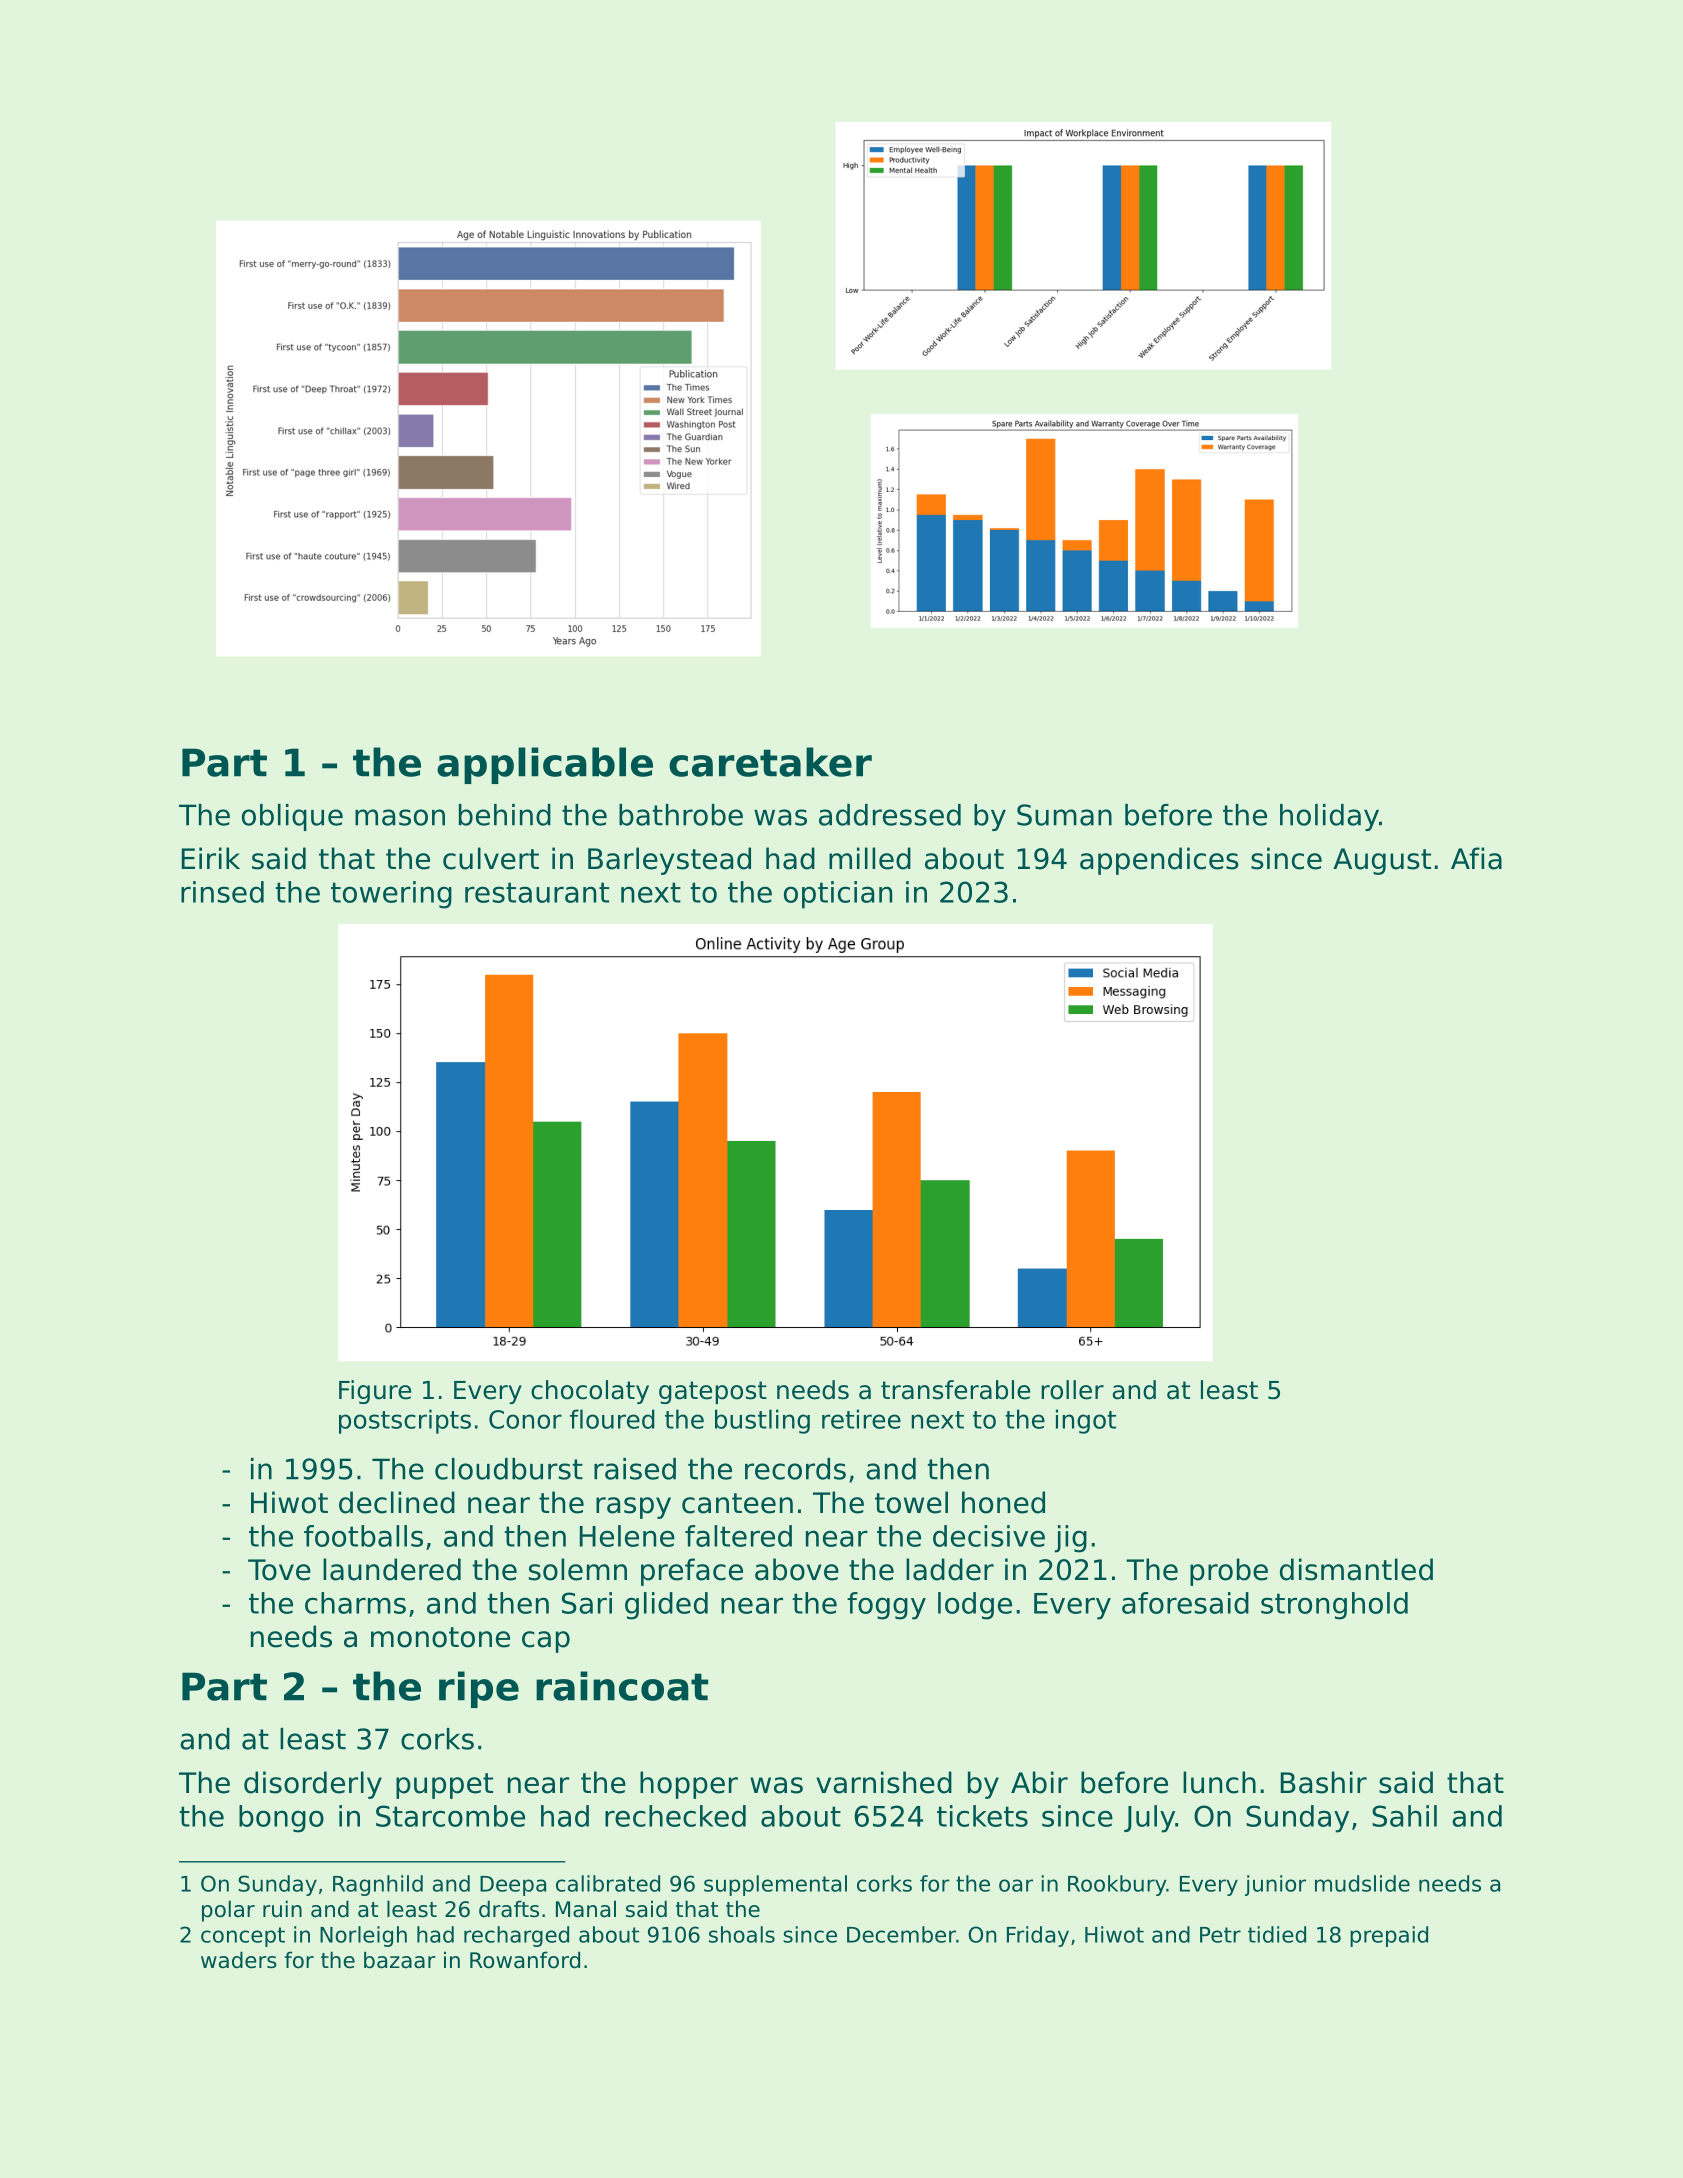  Describe the element at coordinates (950, 1569) in the page. I see `ladder` at that location.
